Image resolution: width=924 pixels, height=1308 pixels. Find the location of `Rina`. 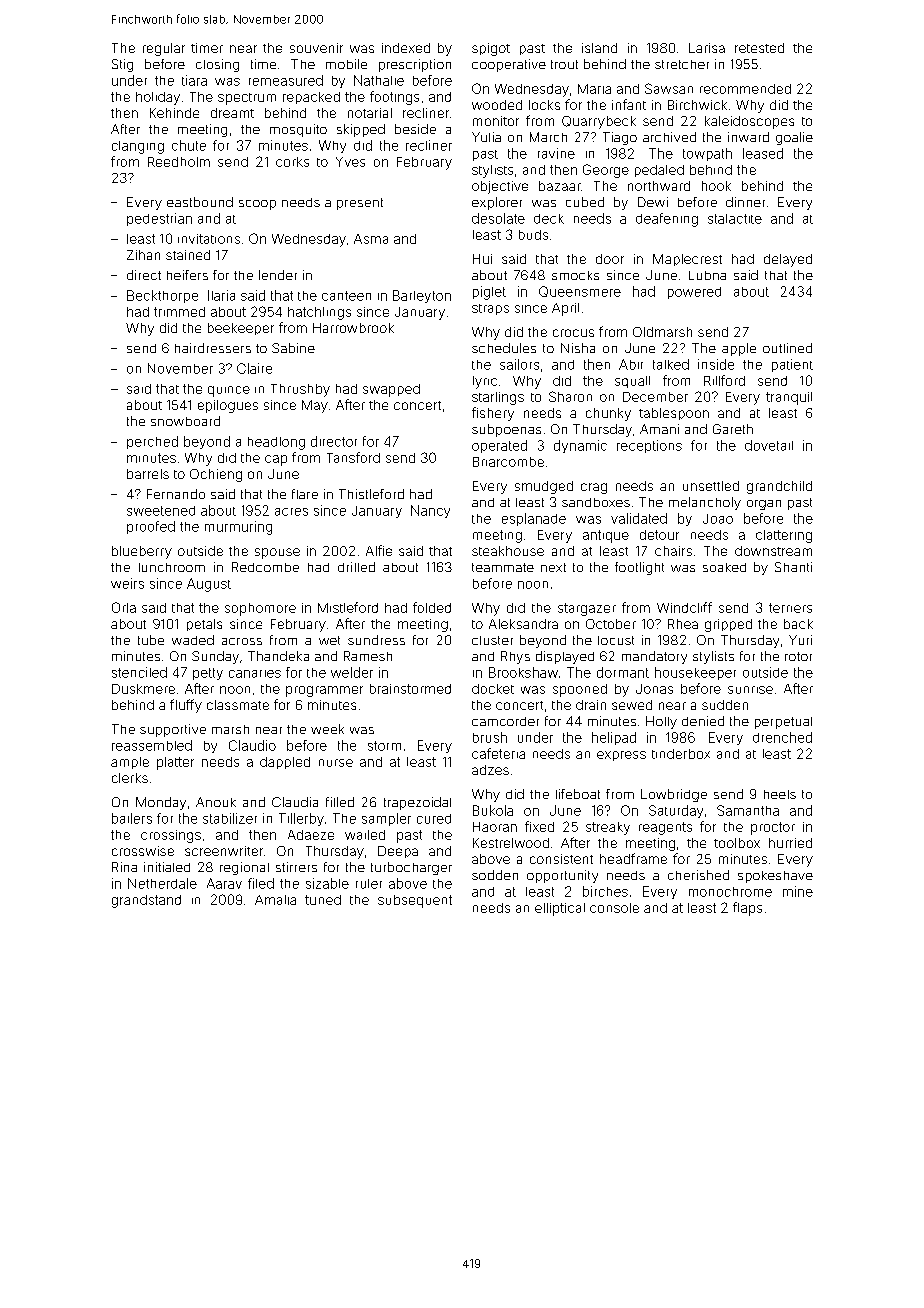

Rina is located at coordinates (124, 867).
